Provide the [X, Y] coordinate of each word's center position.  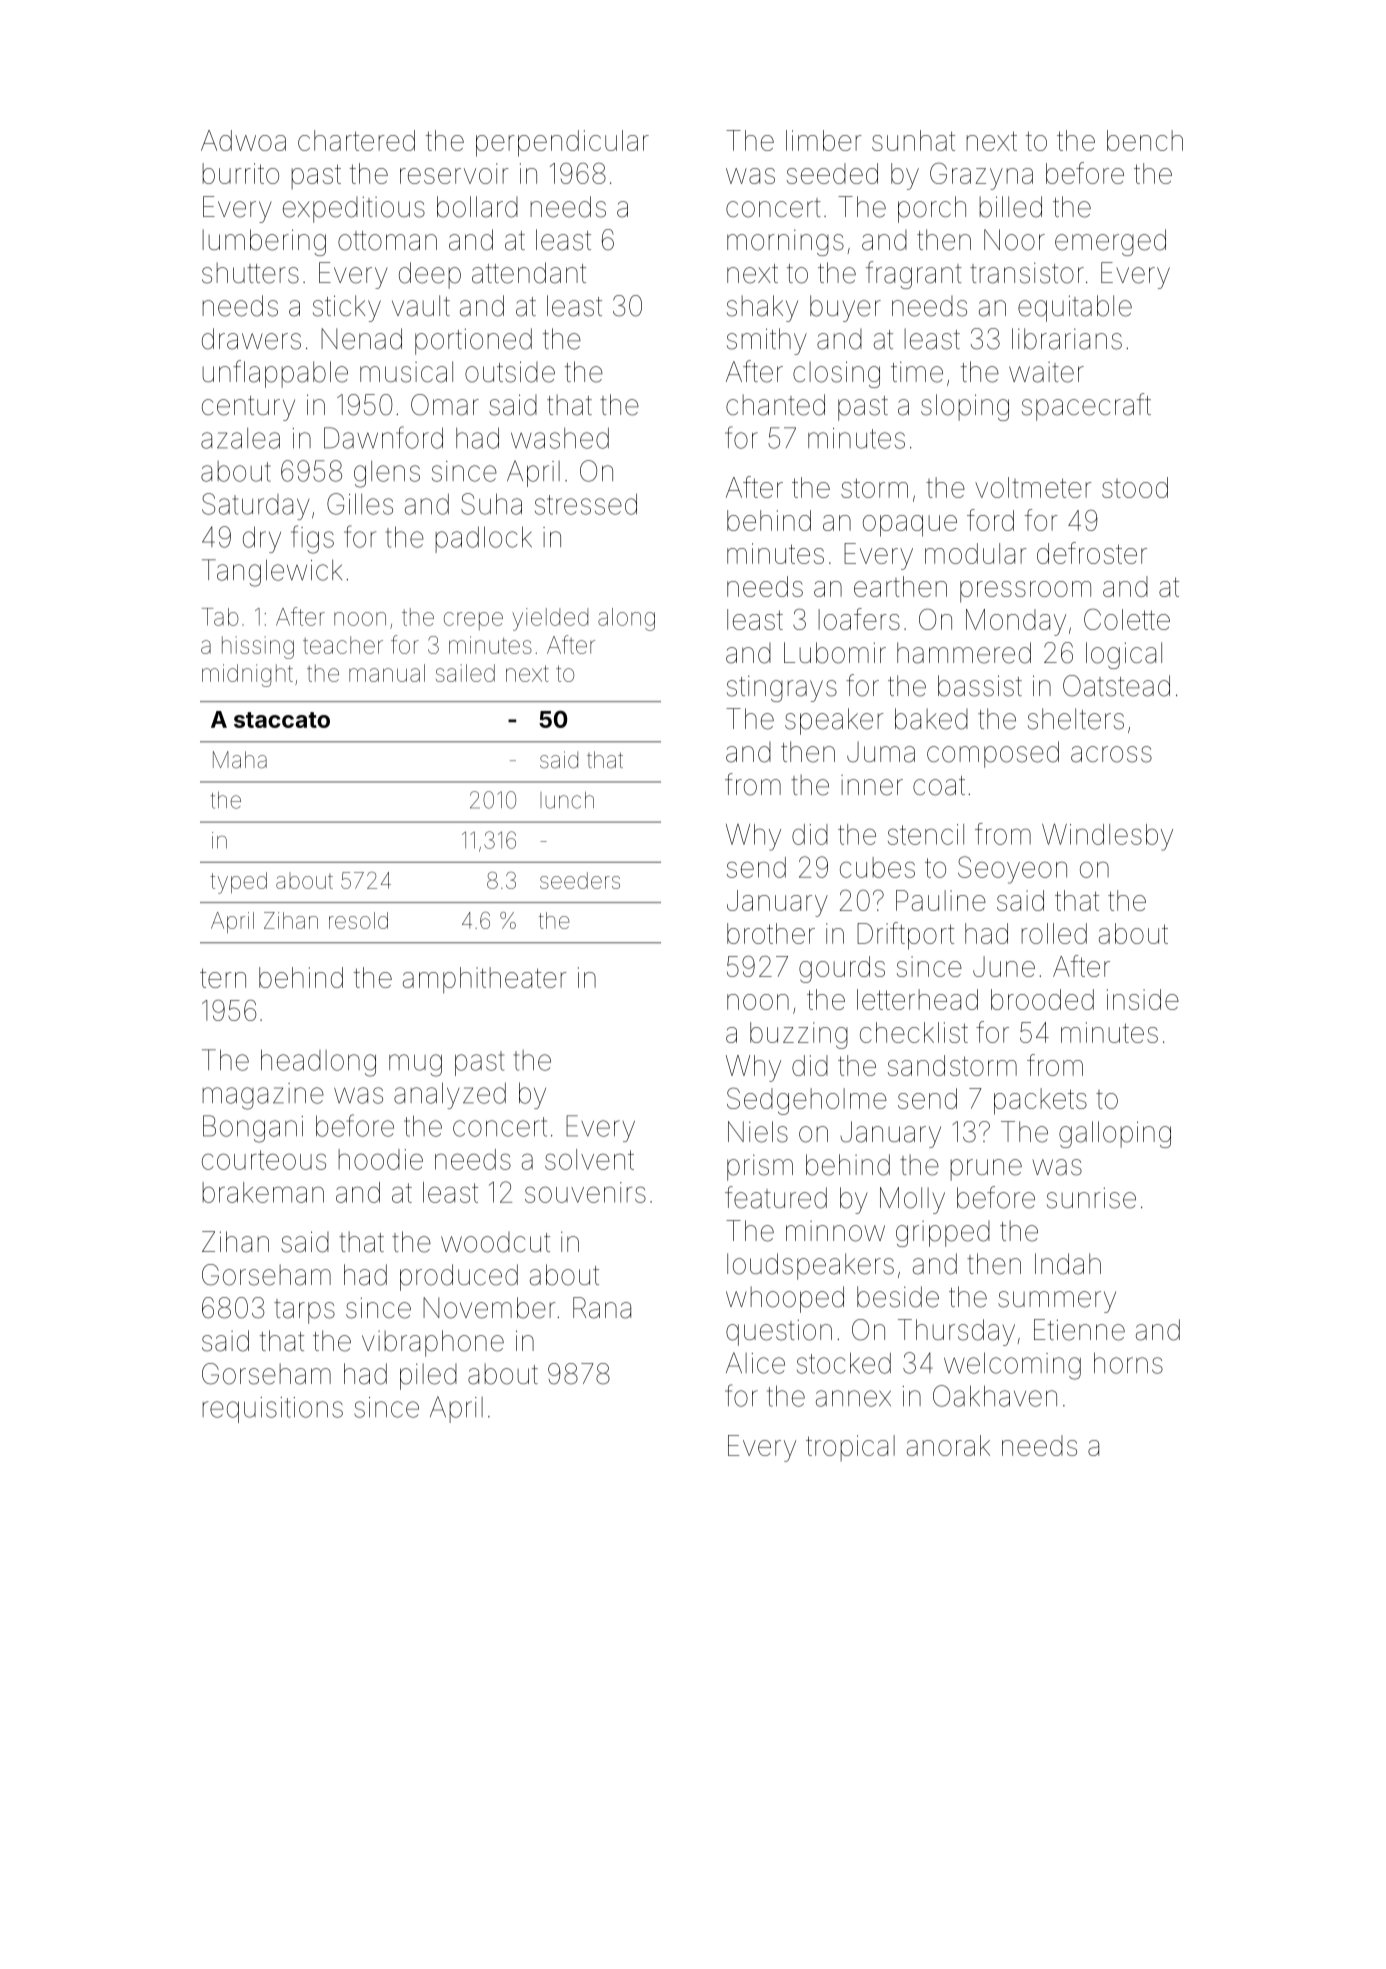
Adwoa [243, 140]
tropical [850, 1448]
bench [1145, 140]
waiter [1046, 372]
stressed [586, 504]
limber [824, 140]
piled [428, 1376]
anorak [948, 1445]
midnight [247, 675]
